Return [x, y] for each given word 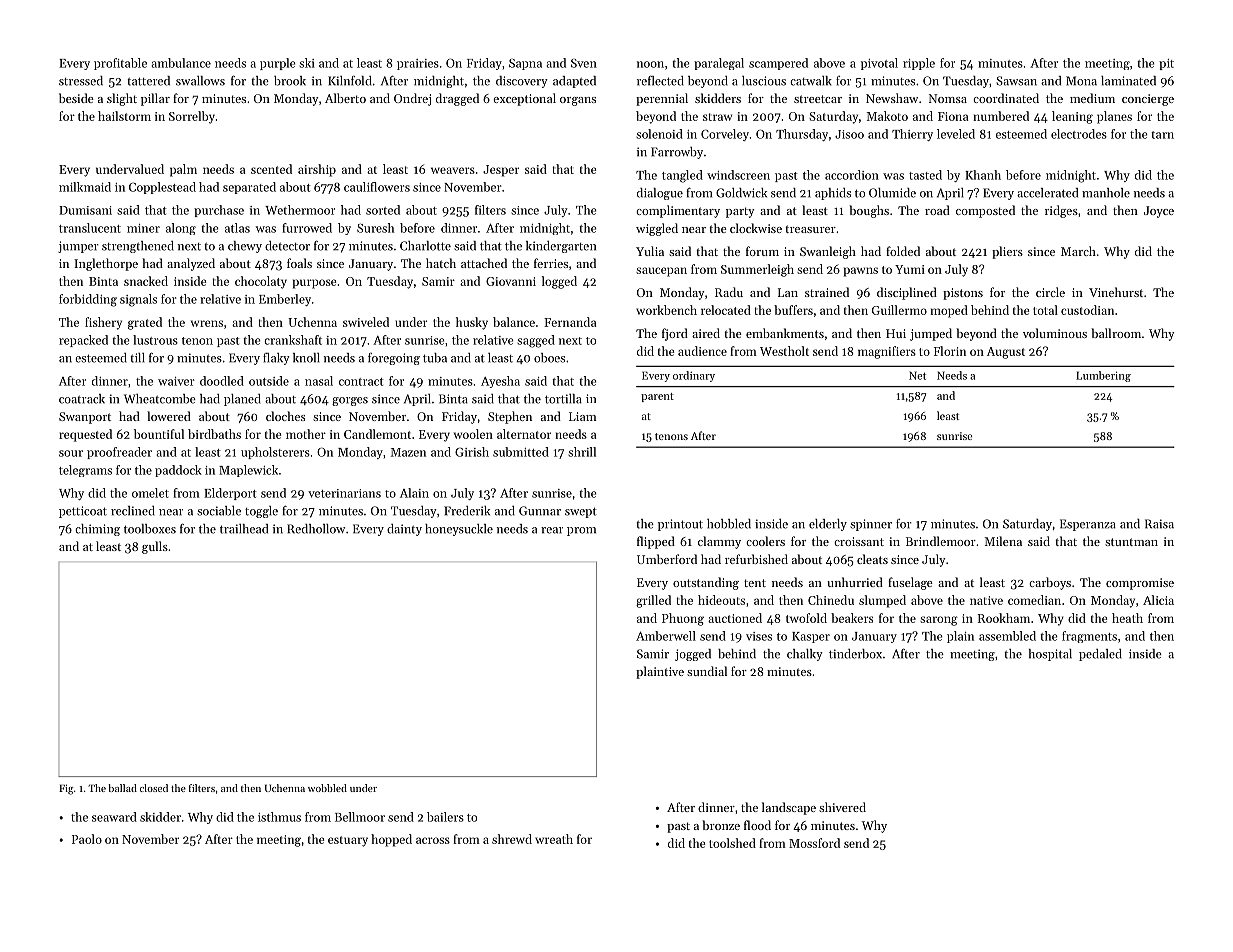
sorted [383, 210]
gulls [155, 547]
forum [762, 251]
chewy [245, 247]
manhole [1106, 193]
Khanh [983, 175]
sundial [707, 671]
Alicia [1158, 600]
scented [271, 169]
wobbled [327, 788]
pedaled [1100, 655]
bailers [445, 817]
